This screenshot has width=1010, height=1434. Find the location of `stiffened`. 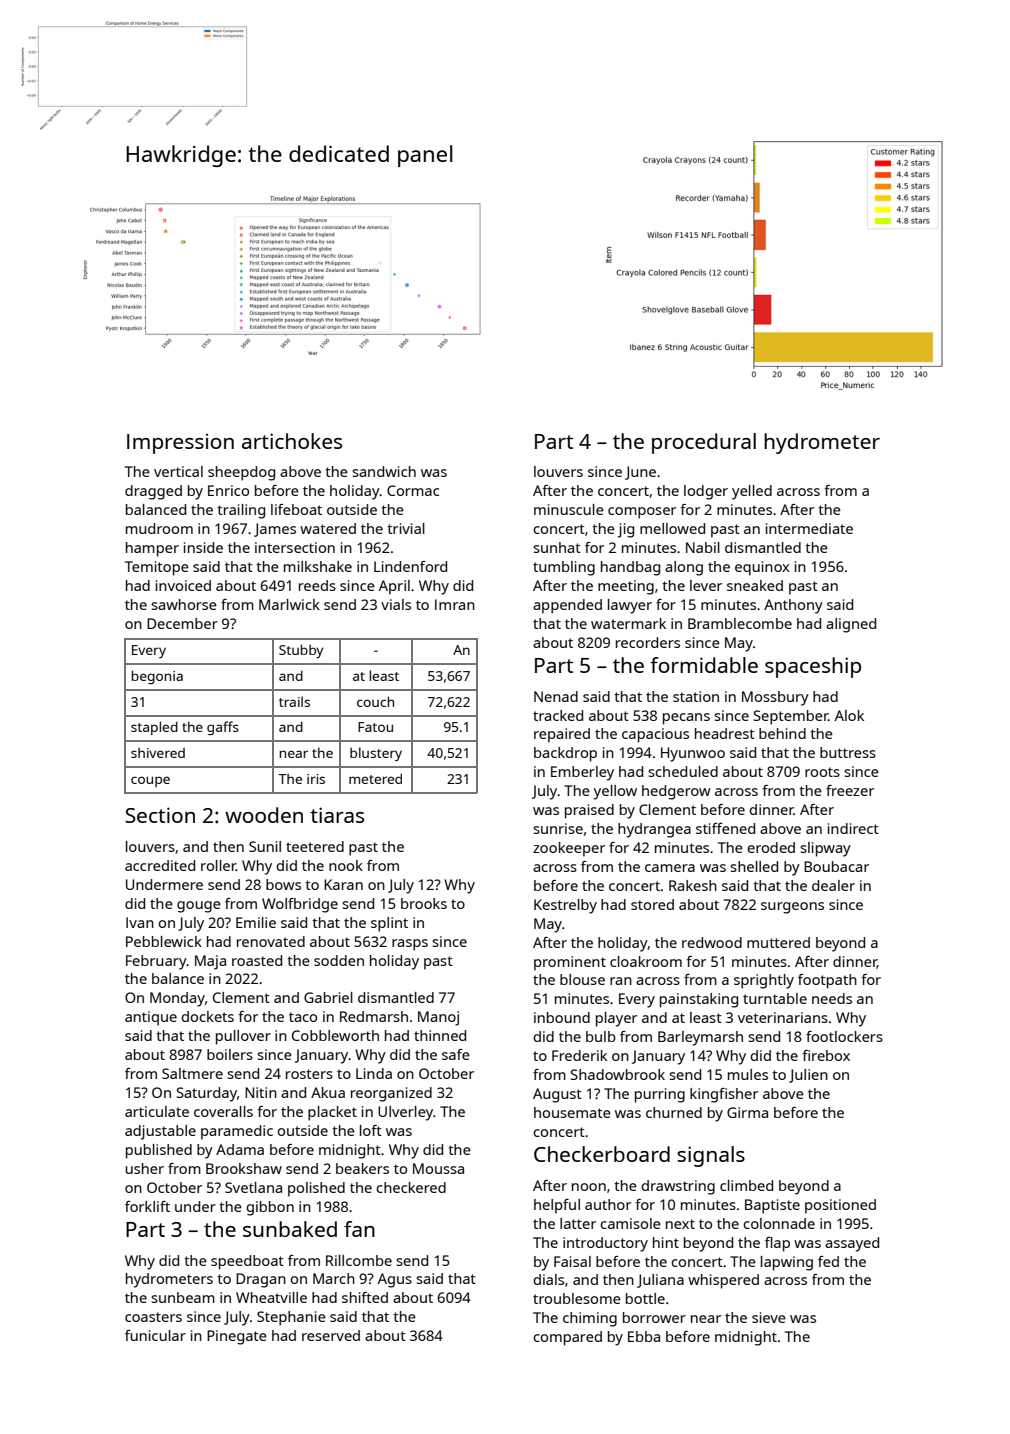

stiffened is located at coordinates (725, 828).
